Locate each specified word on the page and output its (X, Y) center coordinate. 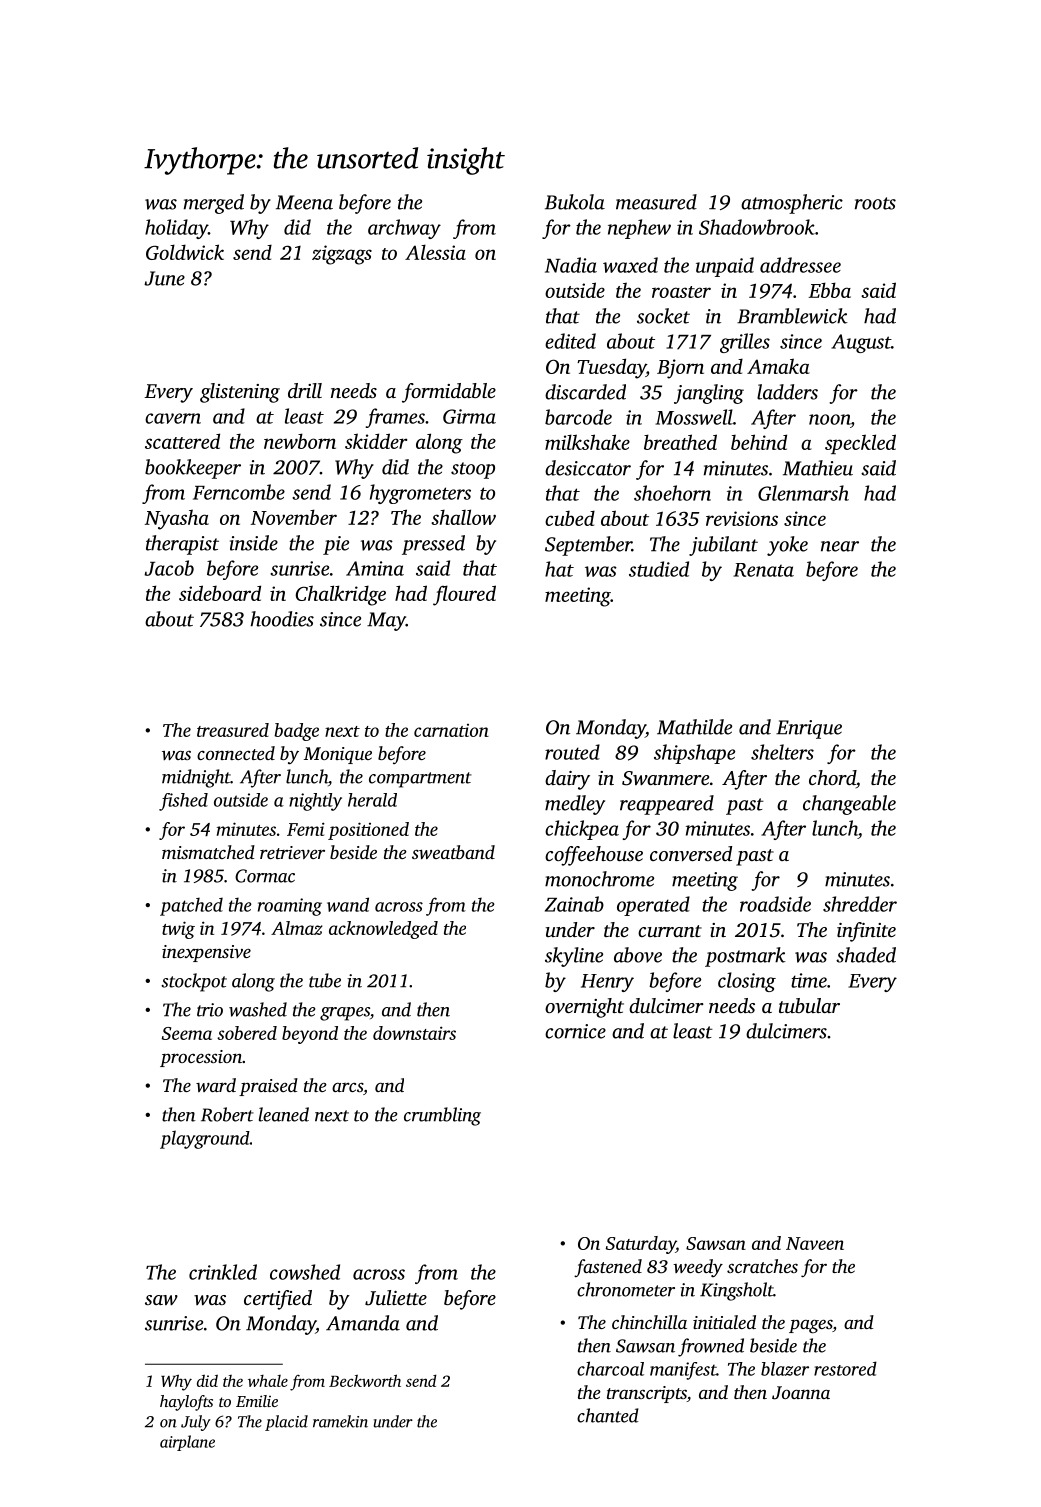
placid (286, 1423)
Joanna (801, 1393)
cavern (173, 418)
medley (575, 805)
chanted (608, 1415)
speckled (860, 444)
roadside (775, 904)
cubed (570, 518)
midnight (196, 778)
